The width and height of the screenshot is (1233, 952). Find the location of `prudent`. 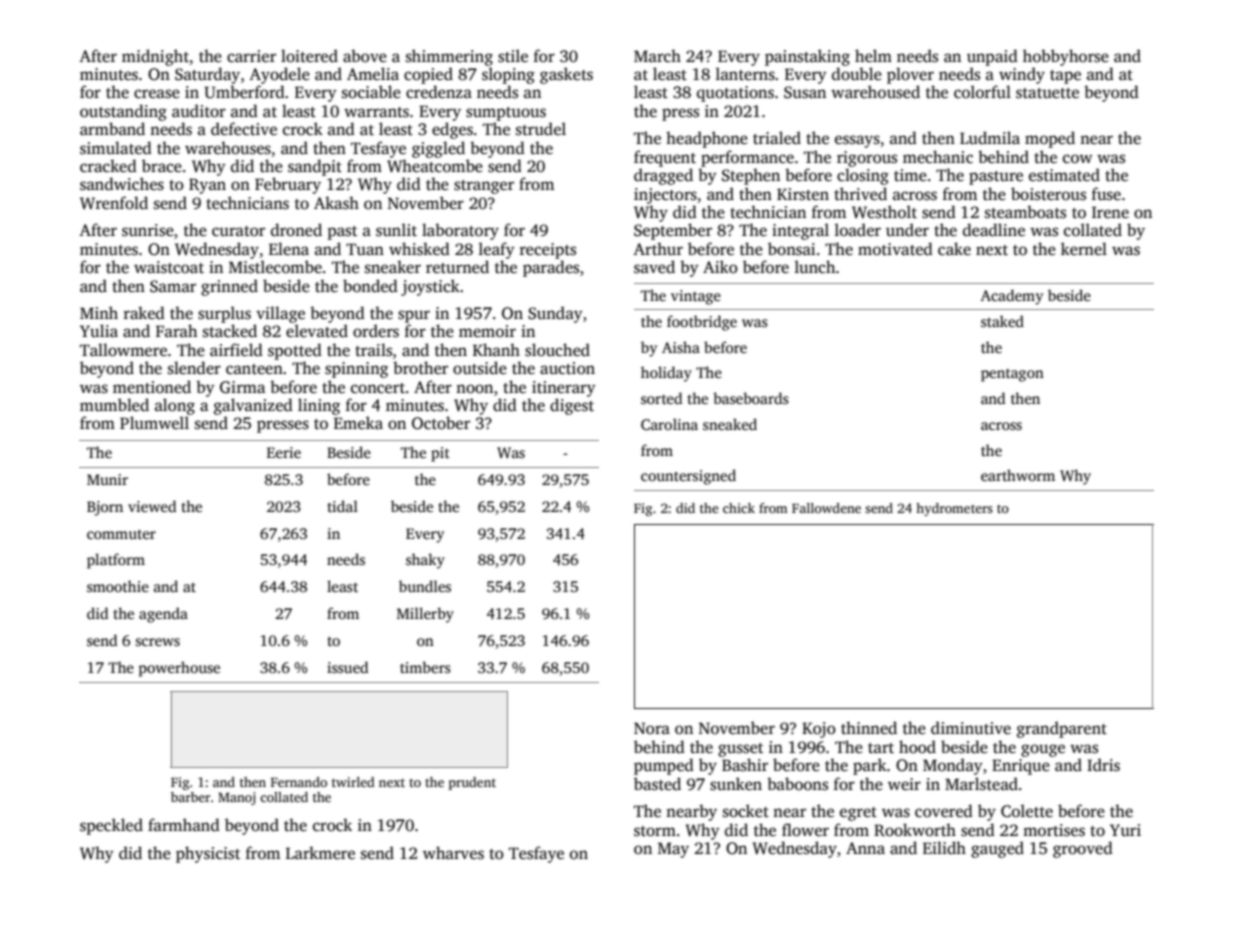

prudent is located at coordinates (472, 783).
